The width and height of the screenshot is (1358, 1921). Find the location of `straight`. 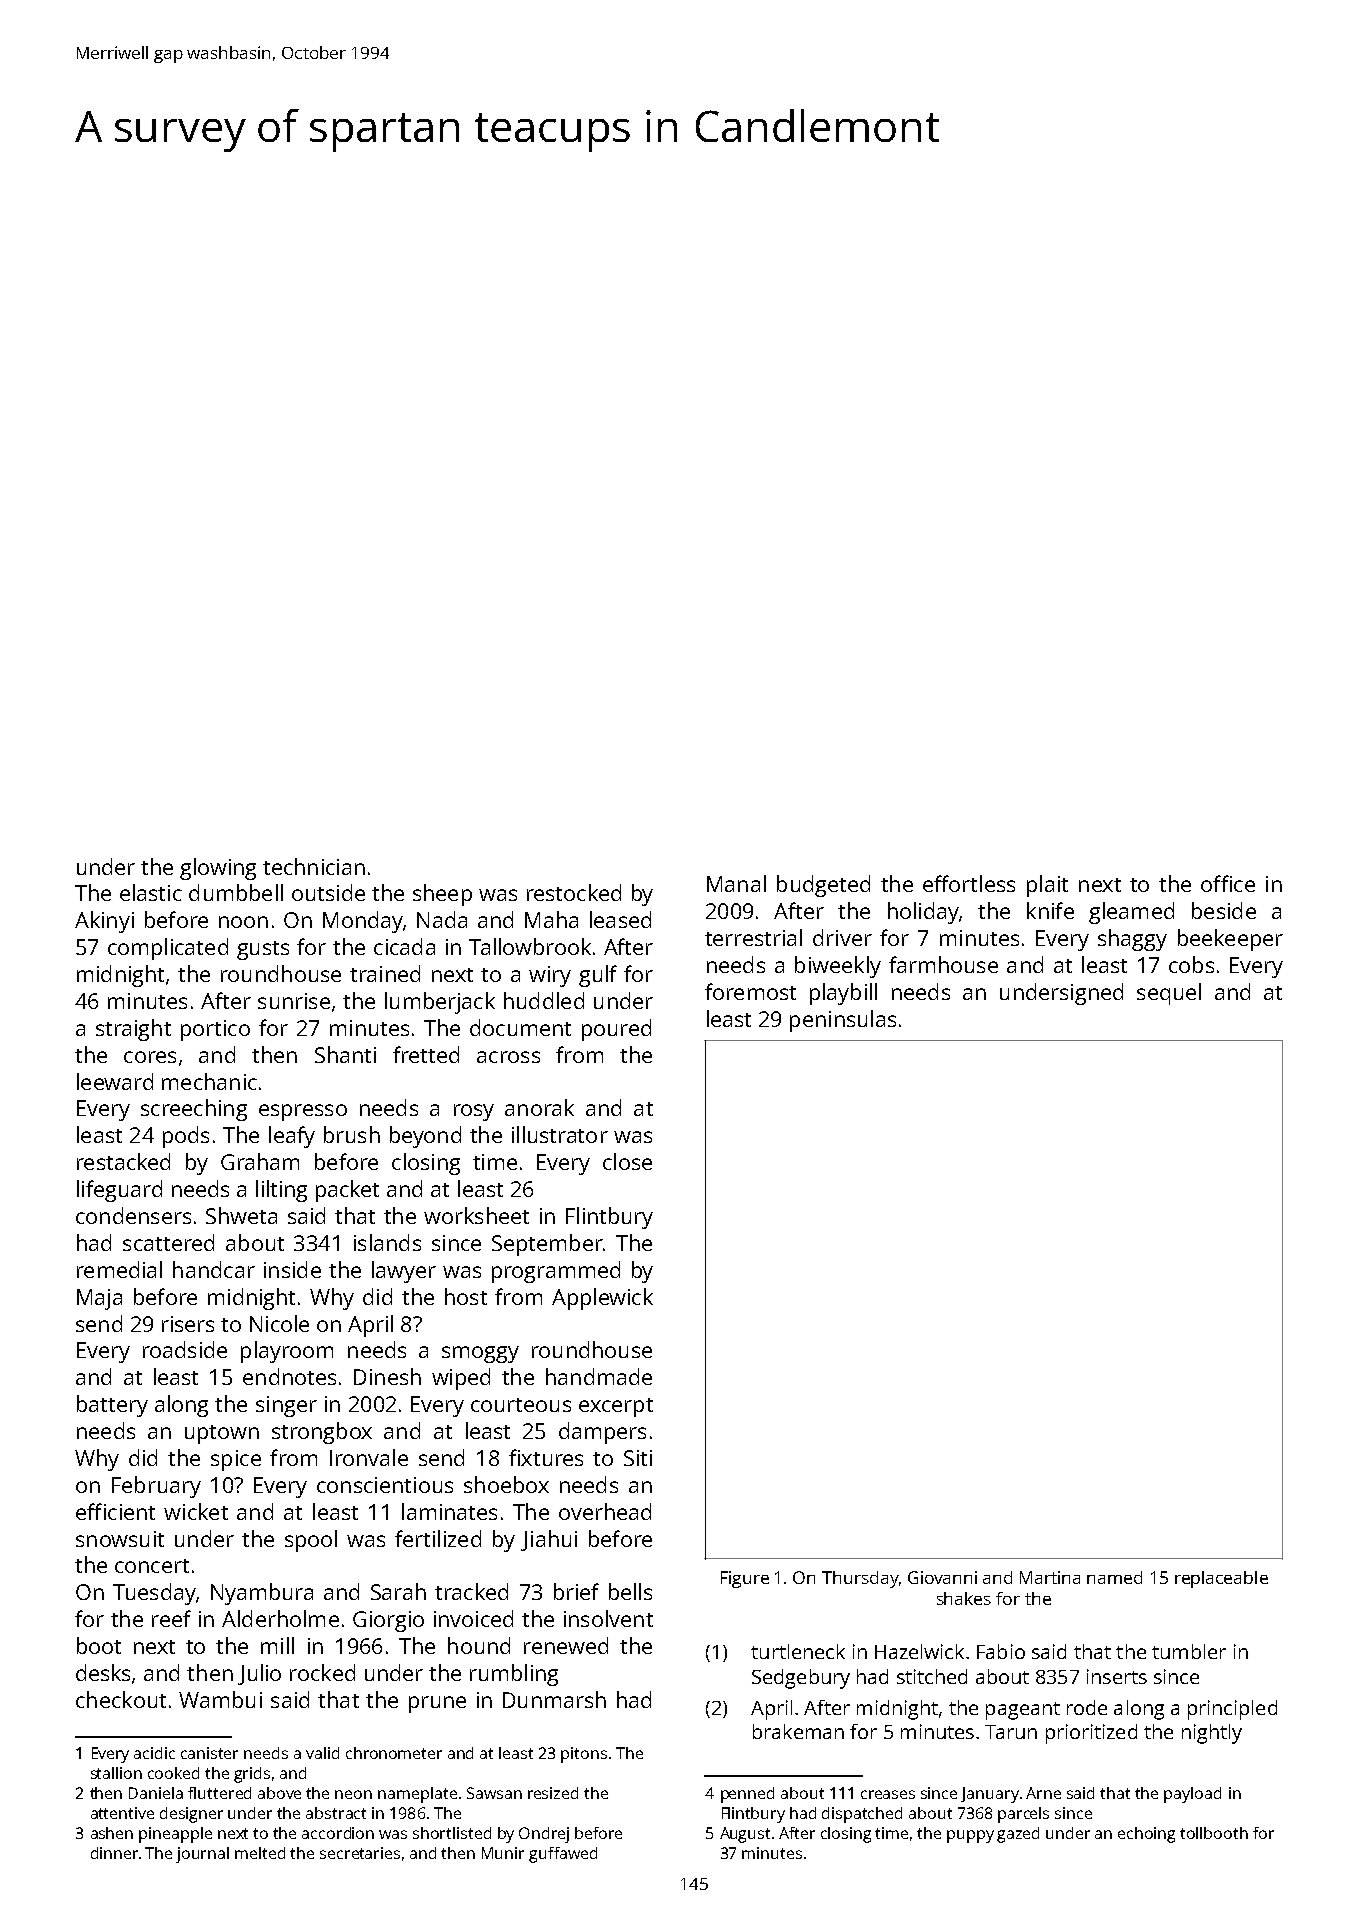

straight is located at coordinates (133, 1030).
